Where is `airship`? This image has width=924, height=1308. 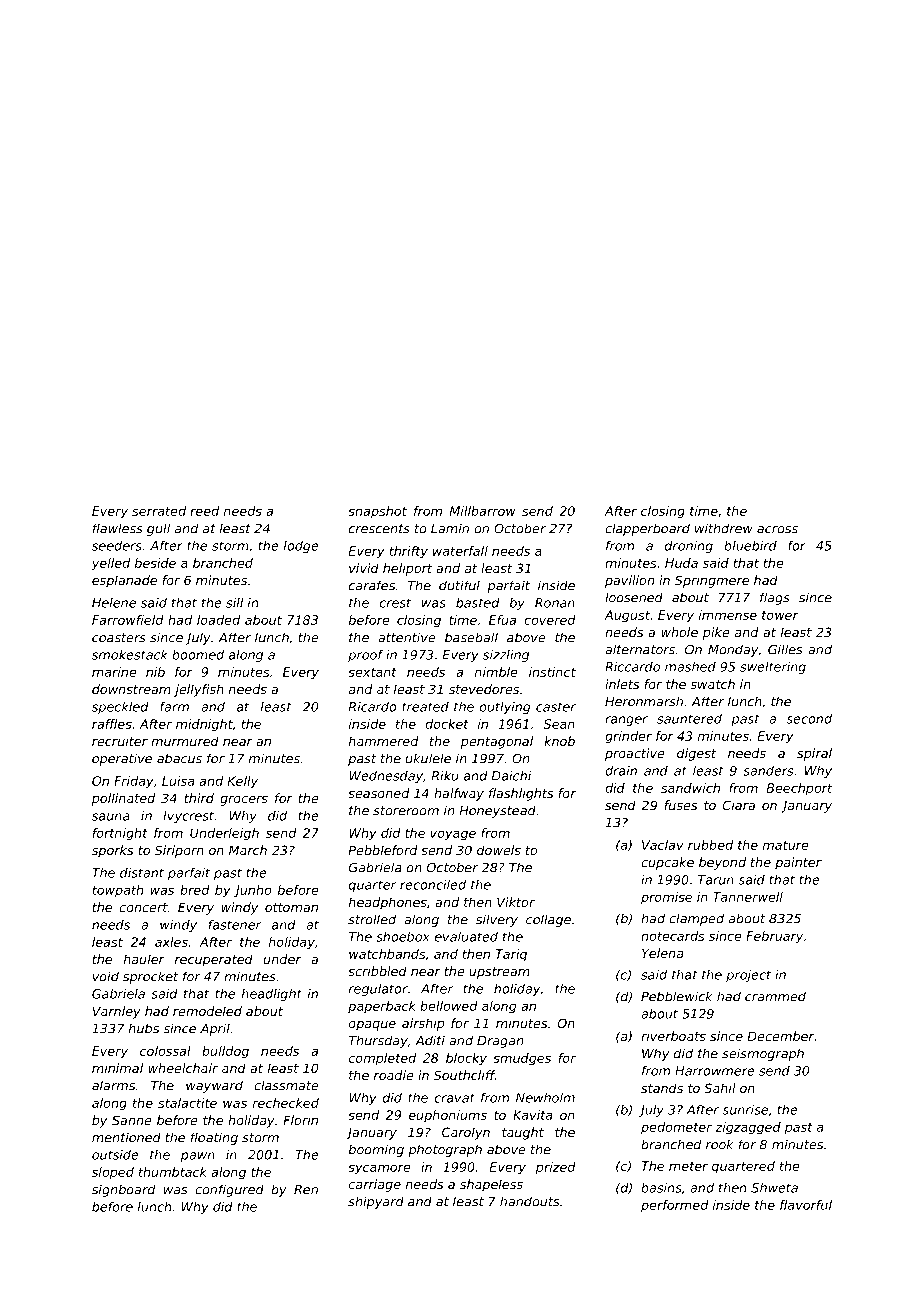
airship is located at coordinates (423, 1024).
